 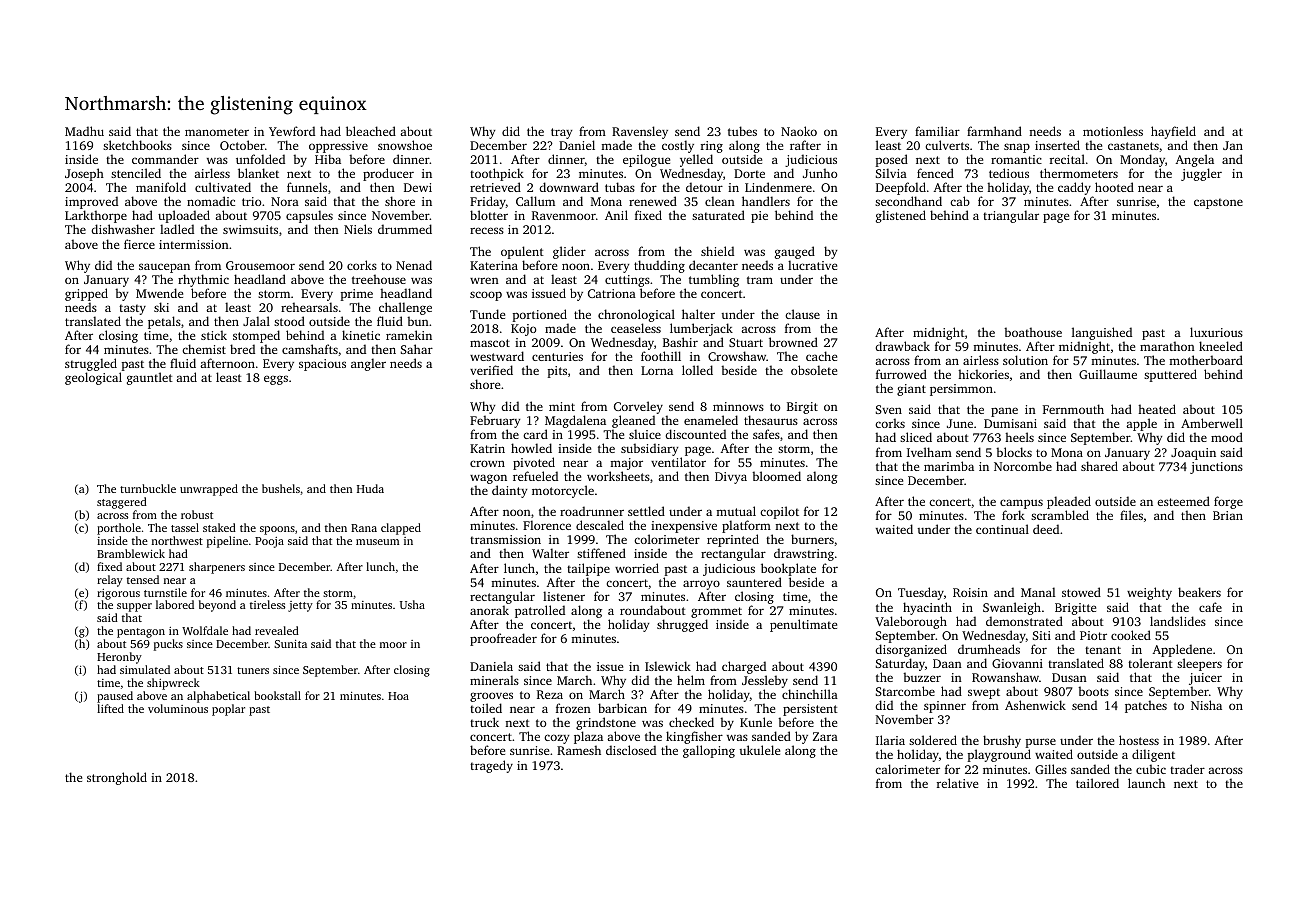 What do you see at coordinates (1069, 502) in the image?
I see `pleaded` at bounding box center [1069, 502].
